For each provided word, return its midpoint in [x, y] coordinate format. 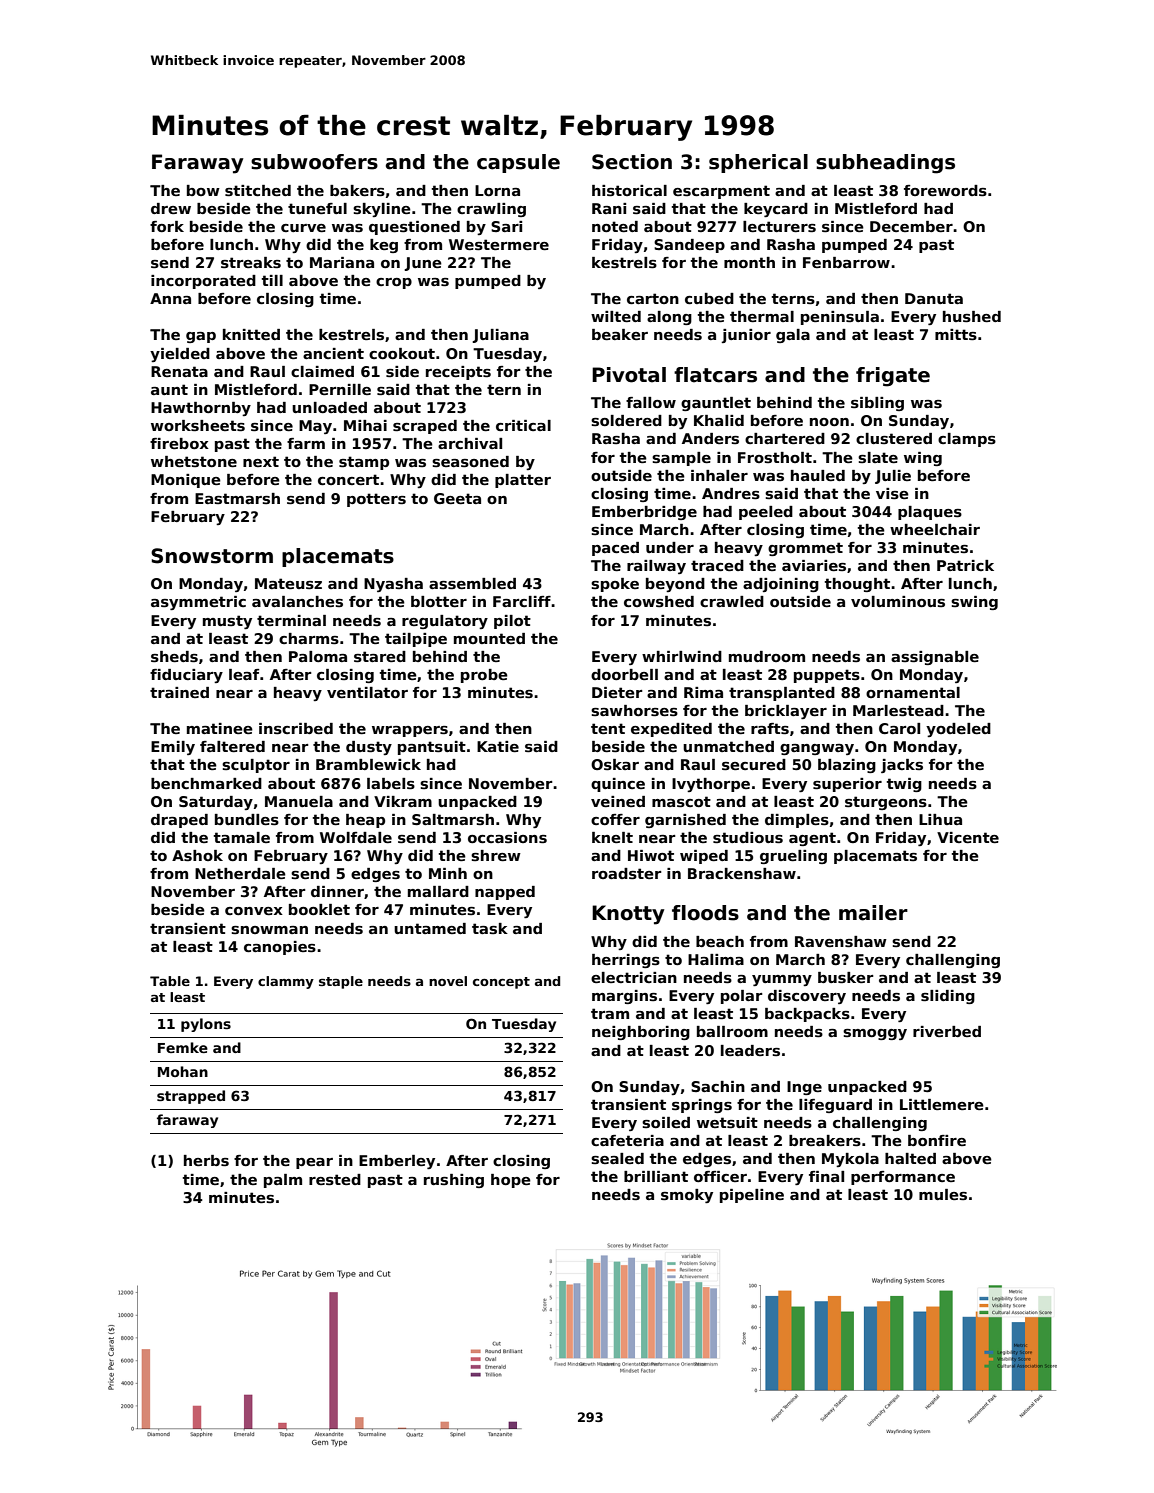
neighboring [641, 1033]
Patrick [965, 565]
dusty [369, 748]
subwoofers [314, 162]
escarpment [721, 192]
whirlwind [682, 656]
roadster [627, 874]
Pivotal [629, 375]
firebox [179, 443]
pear [314, 1163]
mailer [873, 913]
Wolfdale [356, 837]
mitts [956, 335]
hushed [972, 317]
